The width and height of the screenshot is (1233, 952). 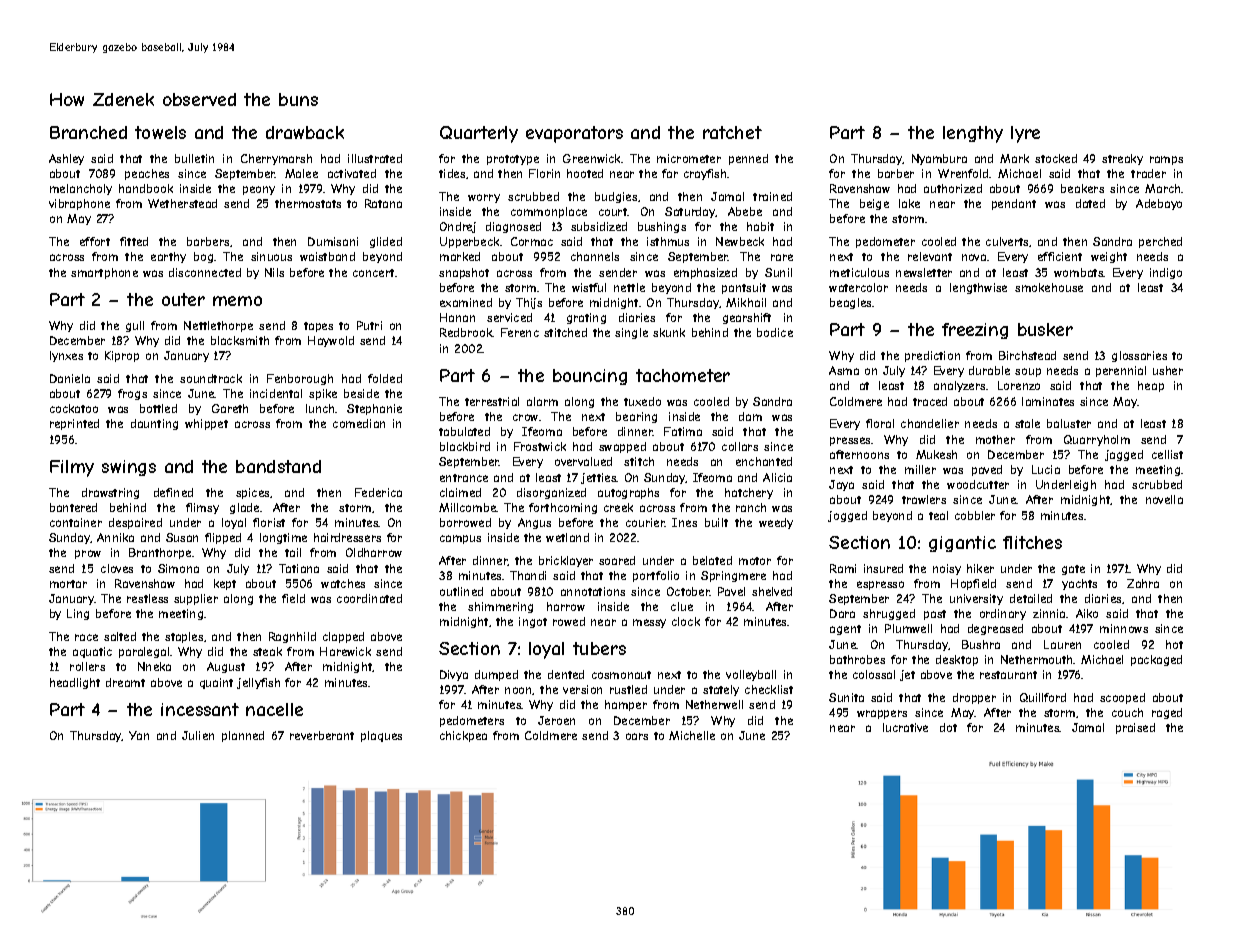 What do you see at coordinates (1166, 273) in the screenshot?
I see `indigo` at bounding box center [1166, 273].
